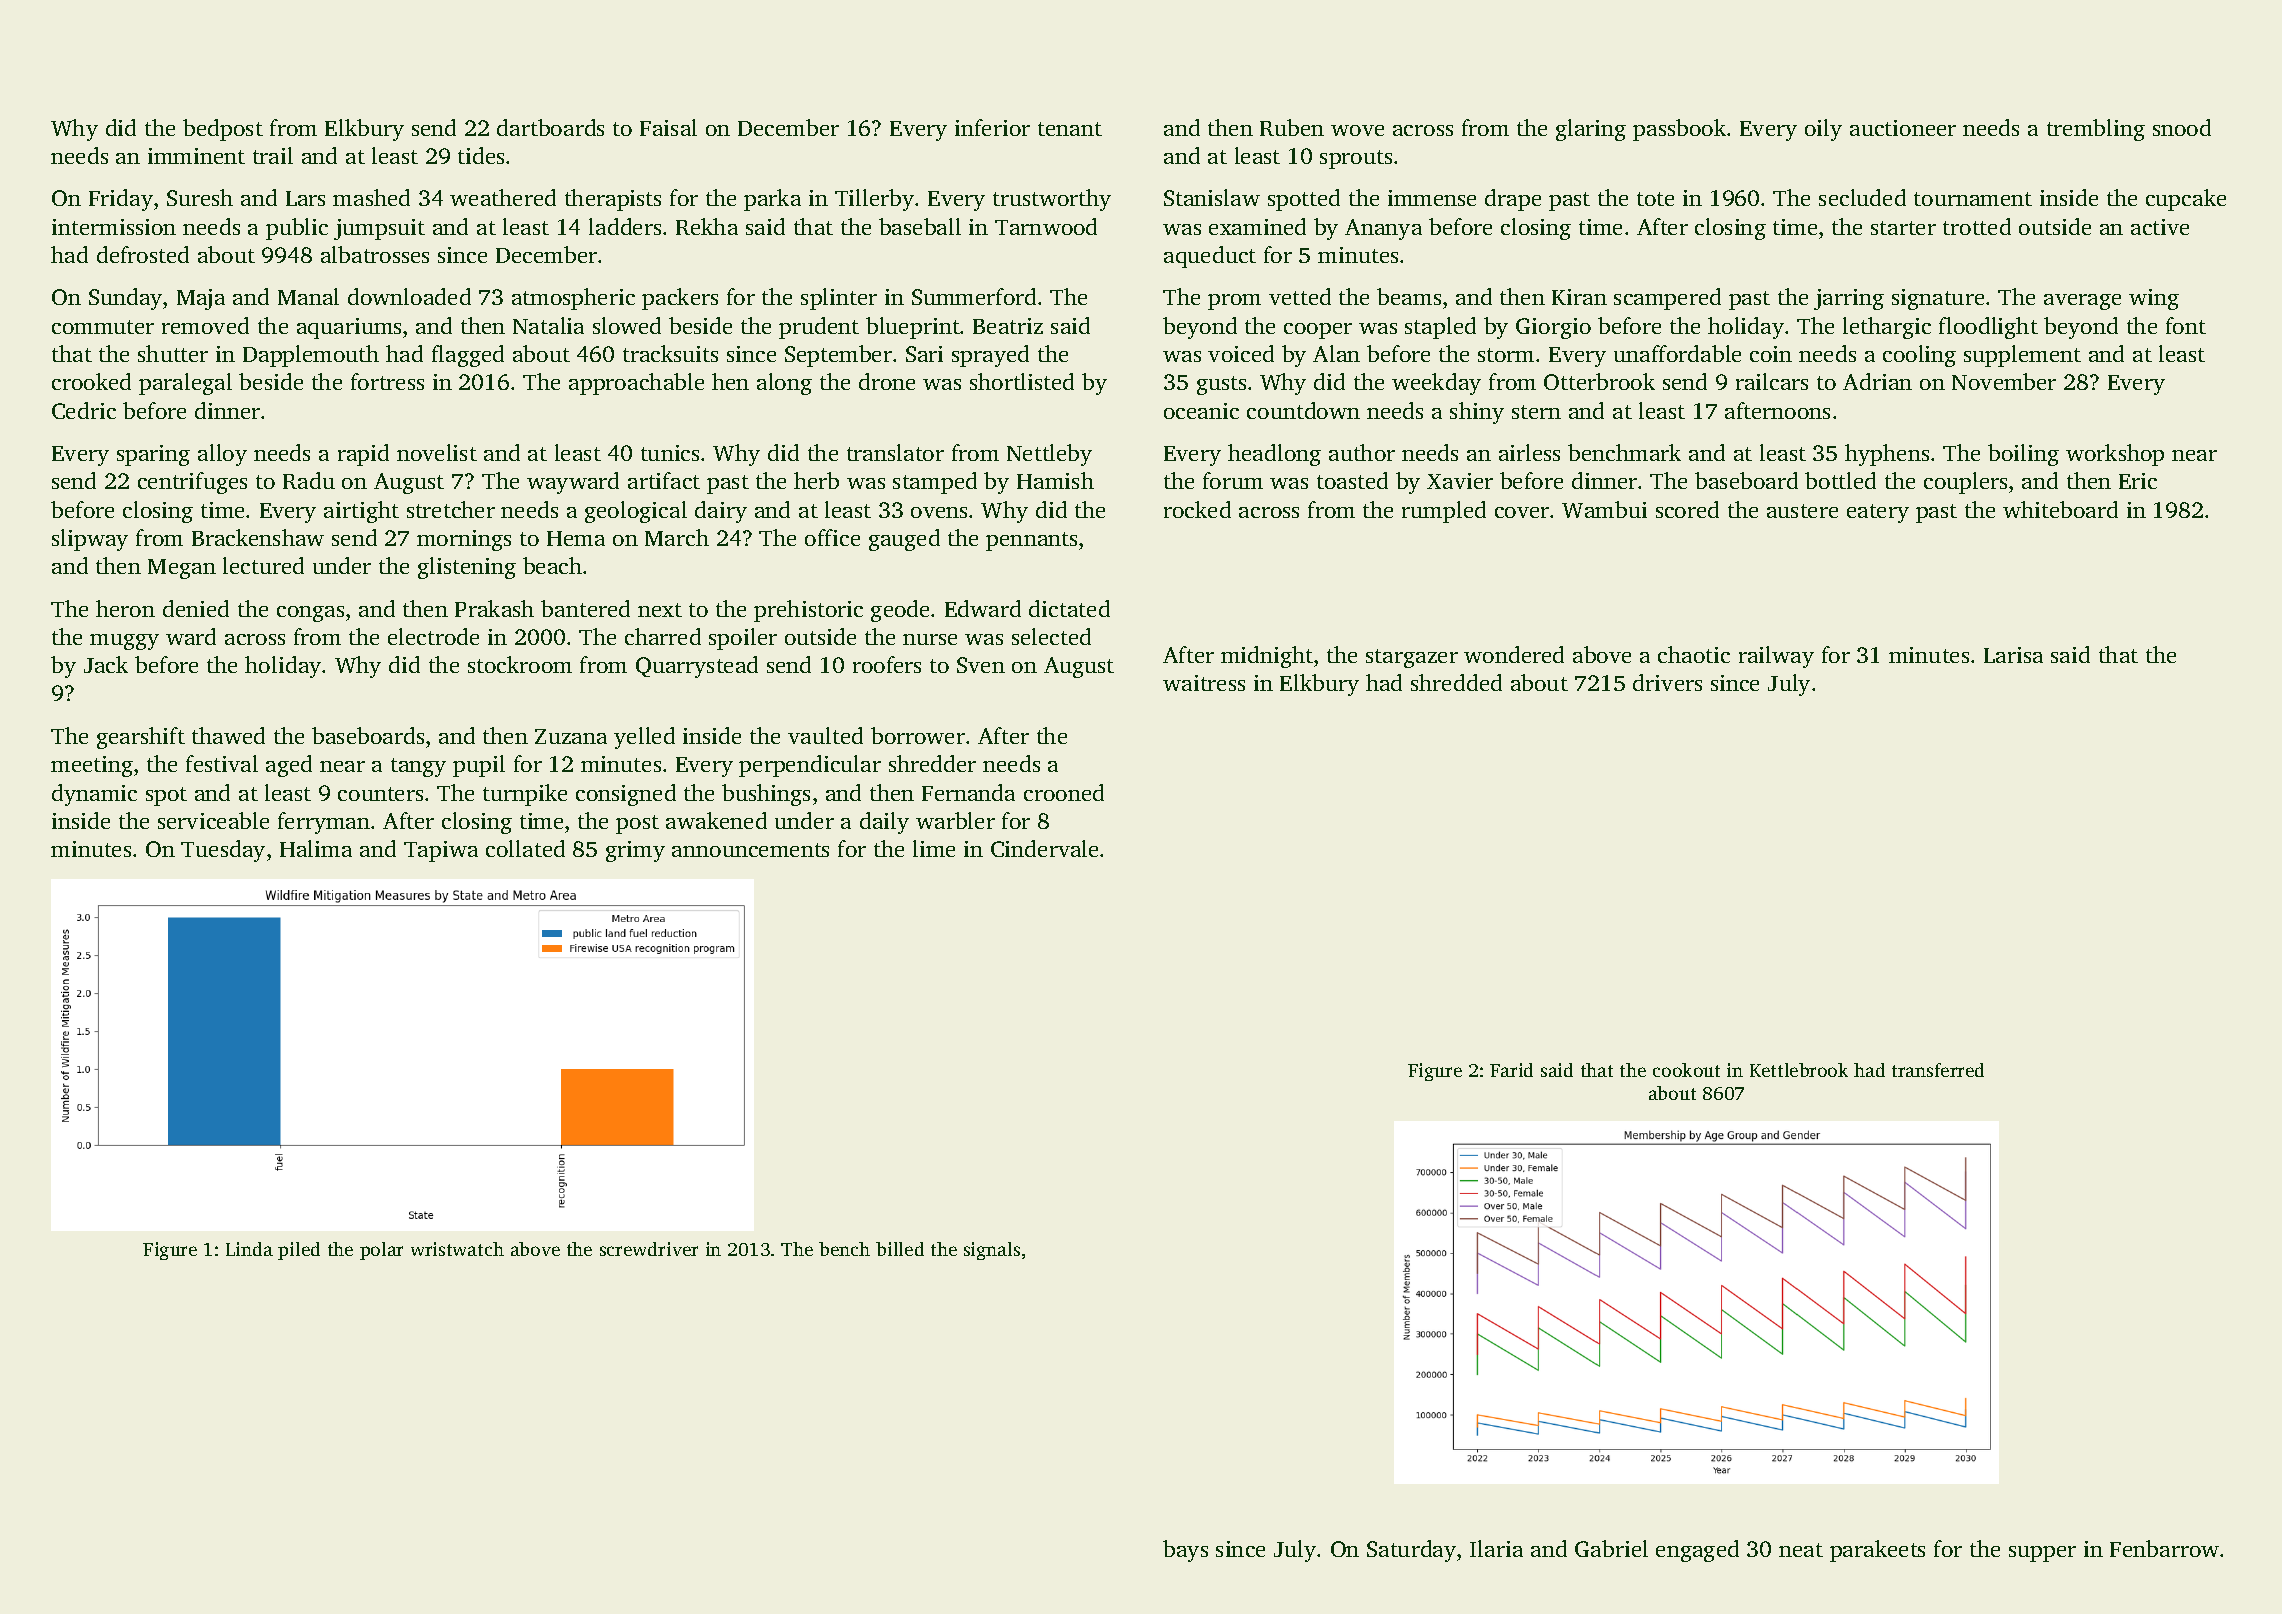  What do you see at coordinates (992, 1251) in the screenshot?
I see `signals` at bounding box center [992, 1251].
